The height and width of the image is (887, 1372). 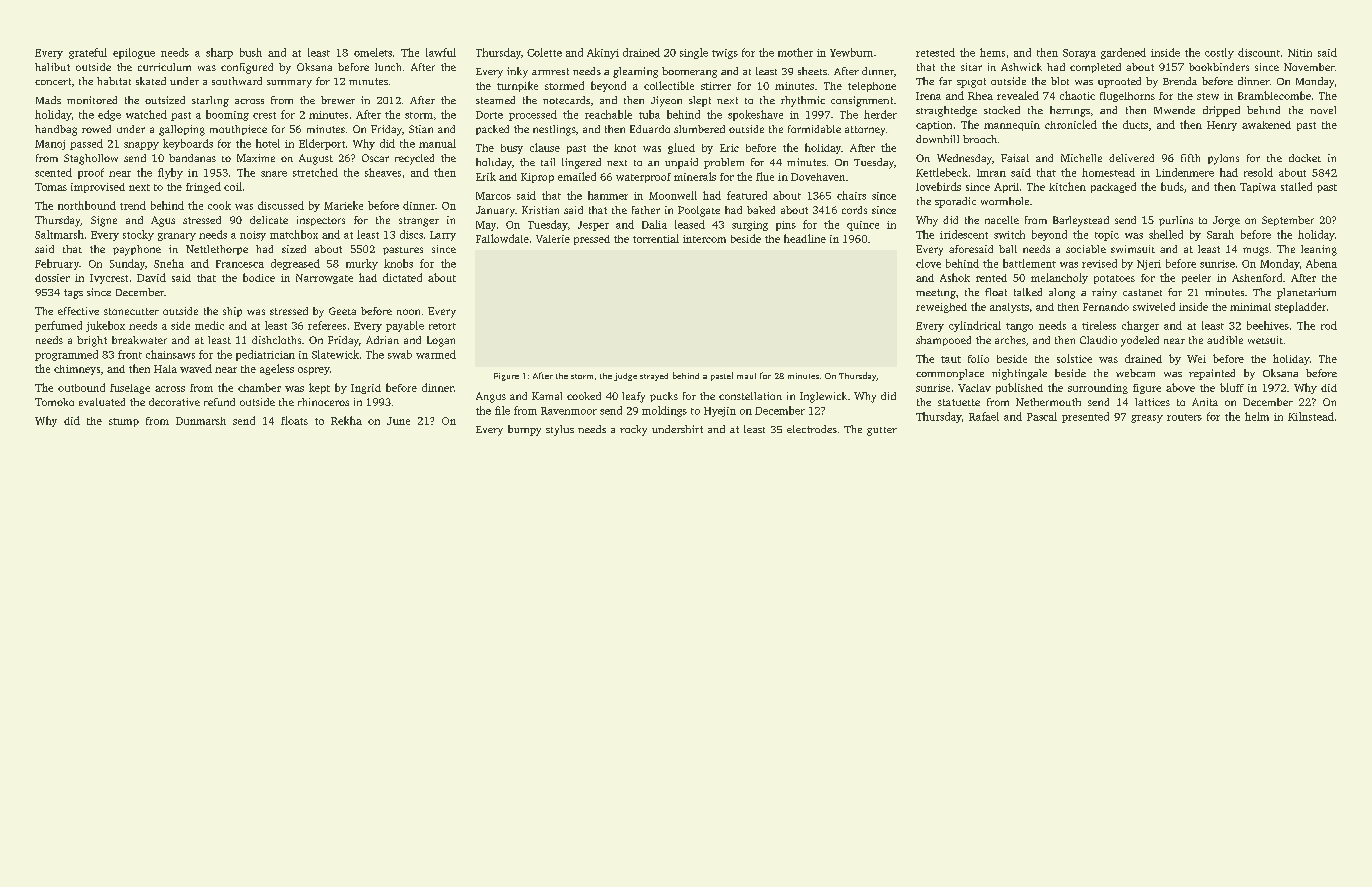 I want to click on repainted, so click(x=1212, y=374).
